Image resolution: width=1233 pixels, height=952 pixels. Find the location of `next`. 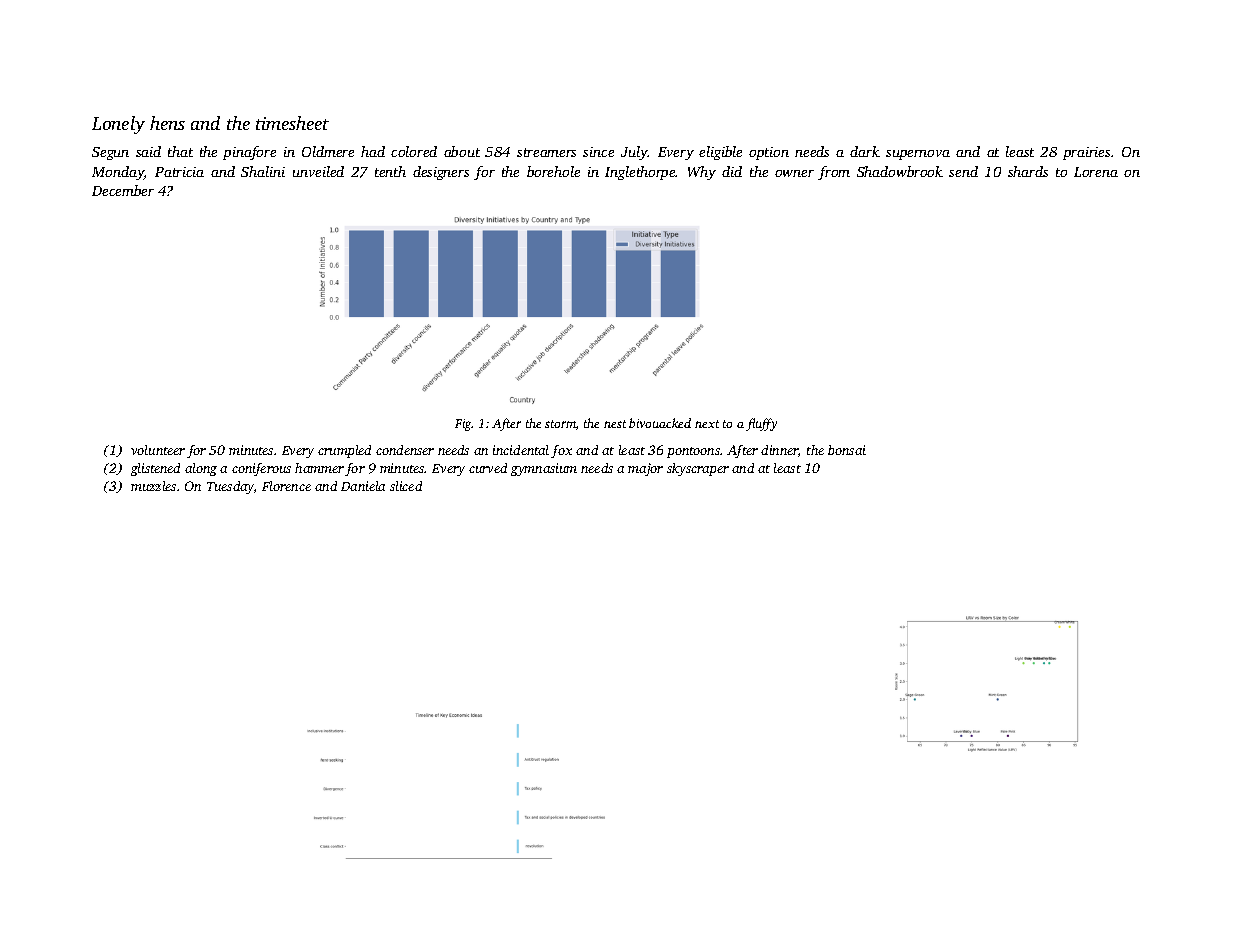

next is located at coordinates (707, 424).
